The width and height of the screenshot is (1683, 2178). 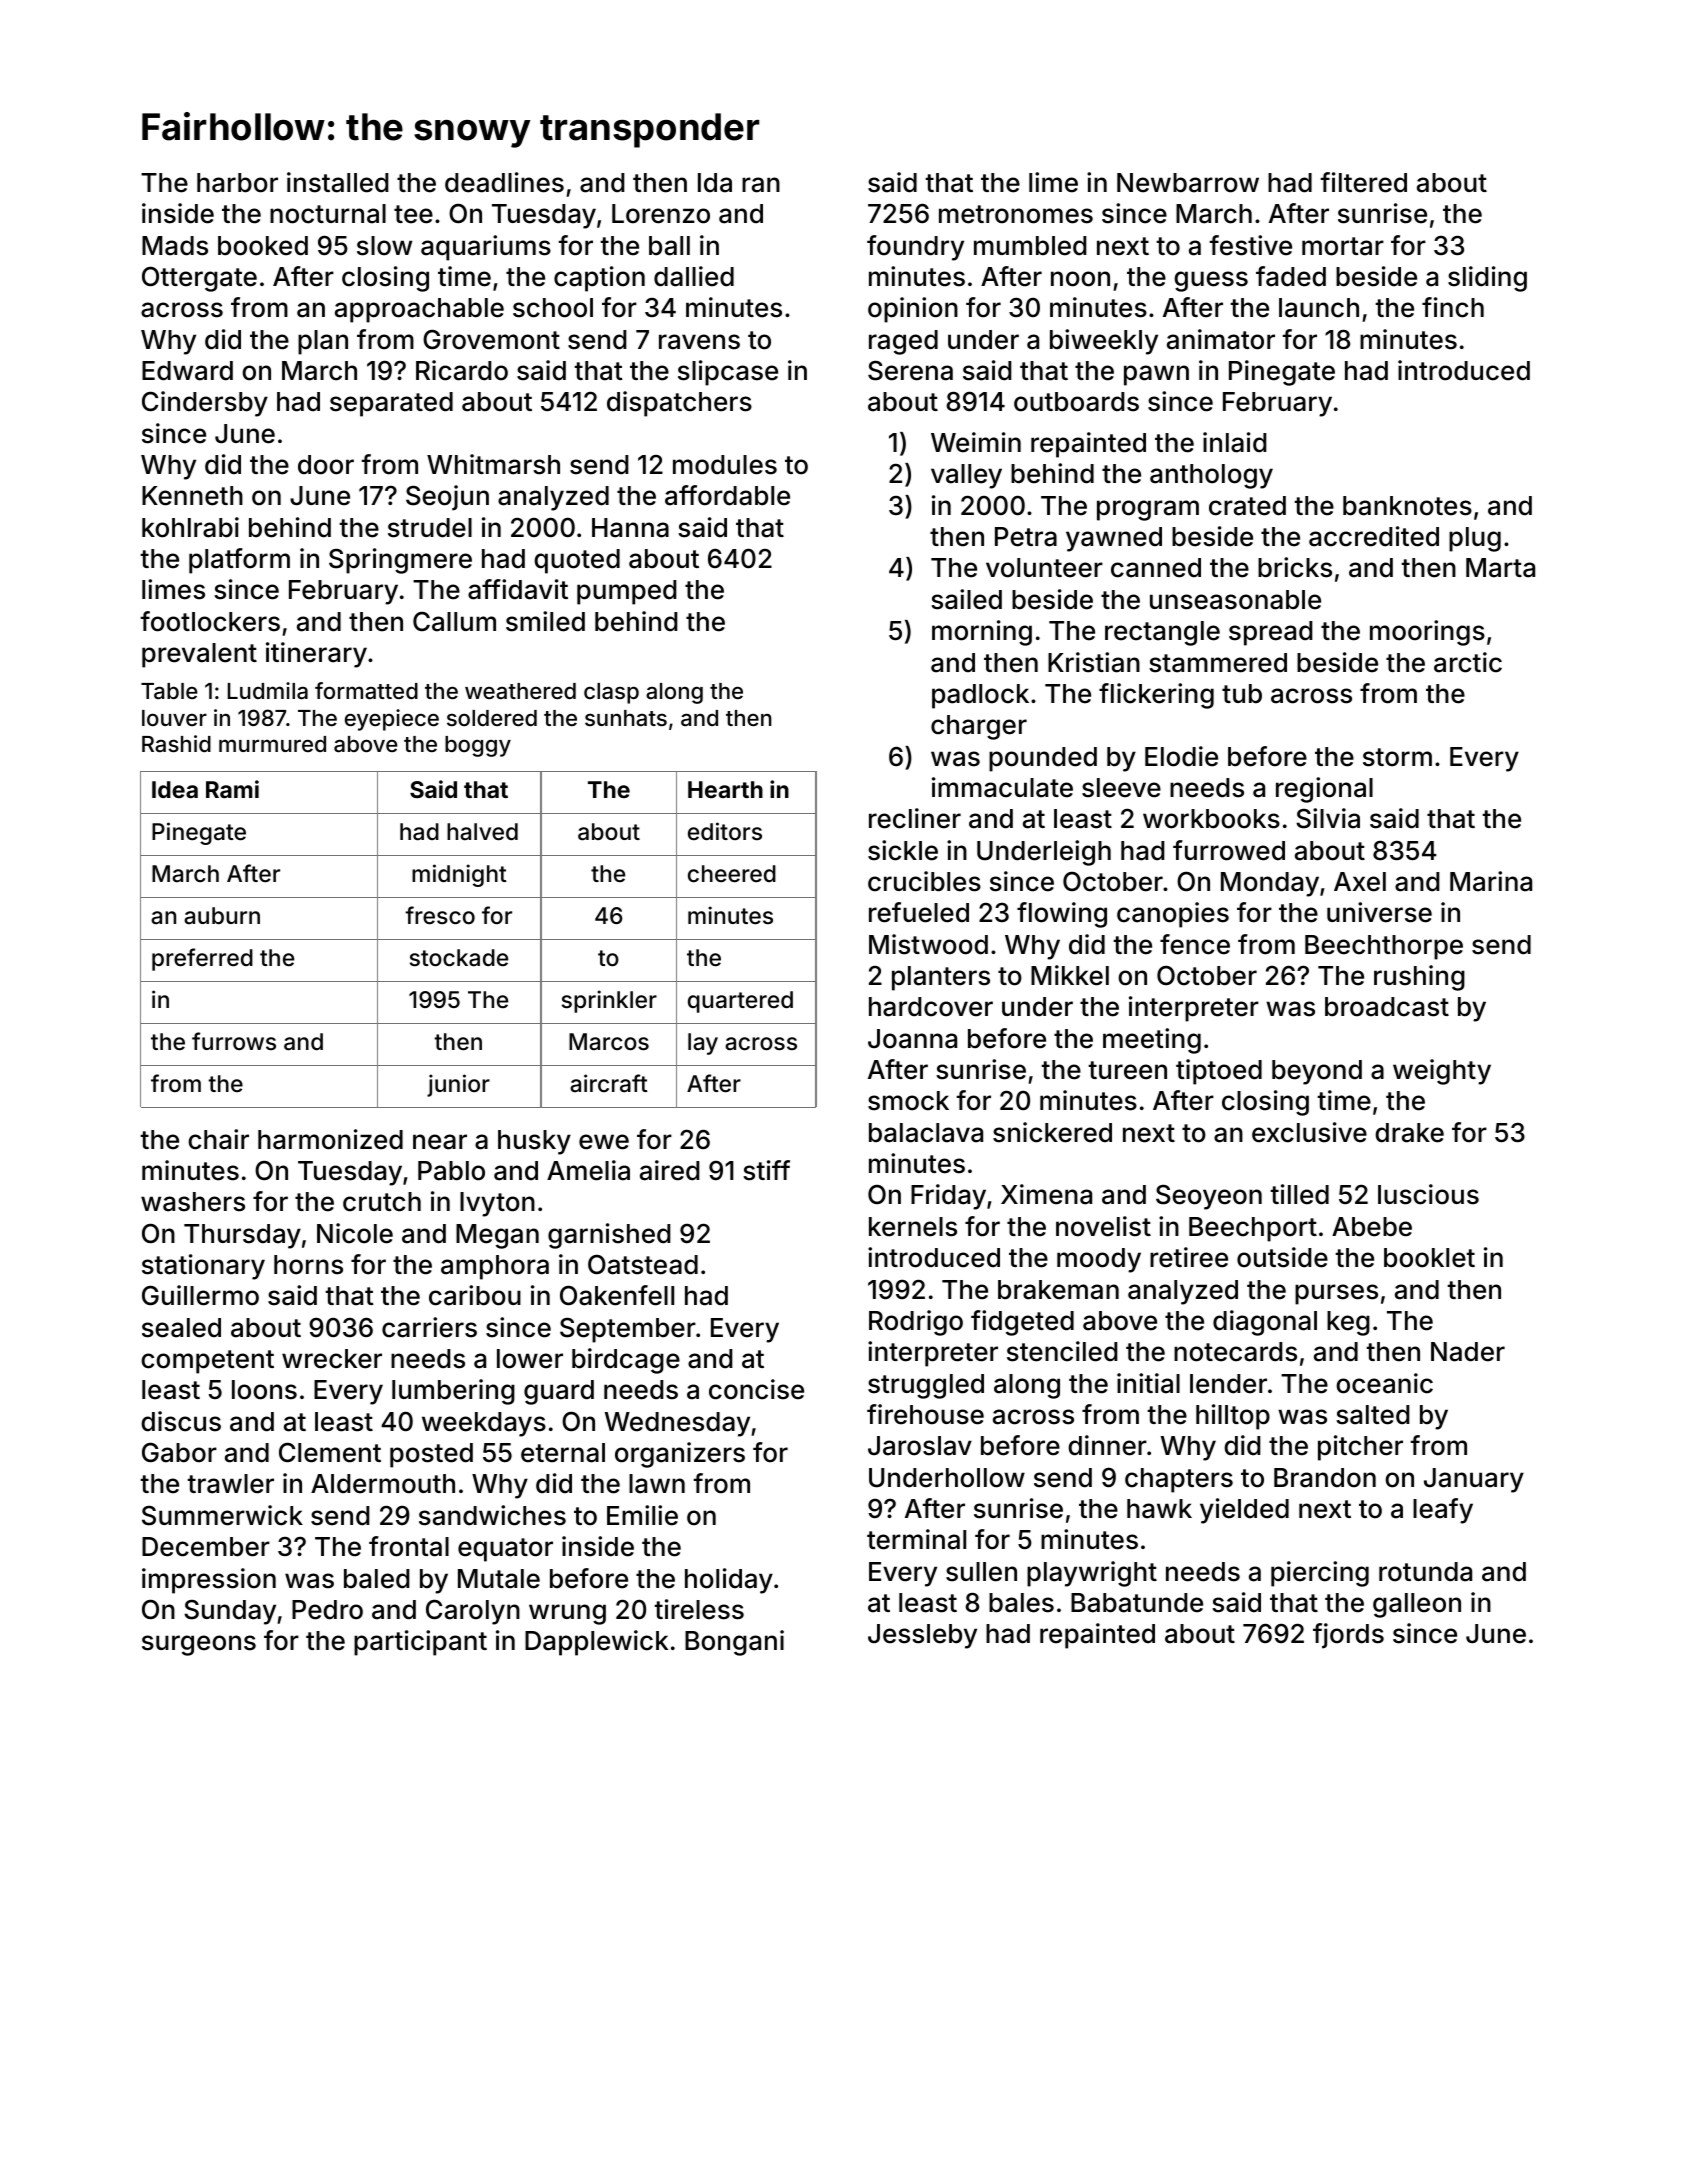 What do you see at coordinates (734, 1643) in the screenshot?
I see `Bongani` at bounding box center [734, 1643].
